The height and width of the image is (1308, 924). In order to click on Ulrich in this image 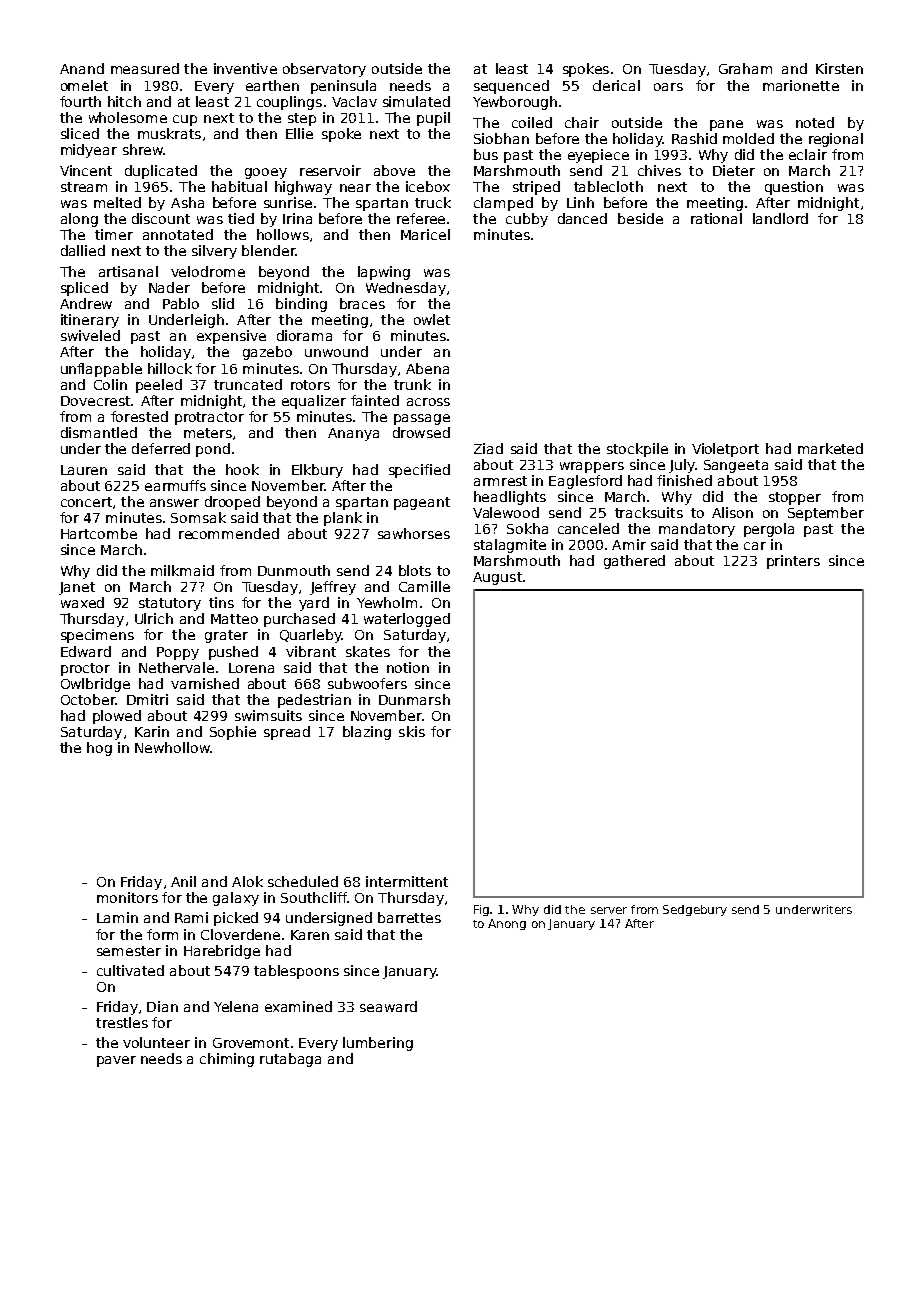, I will do `click(154, 618)`.
